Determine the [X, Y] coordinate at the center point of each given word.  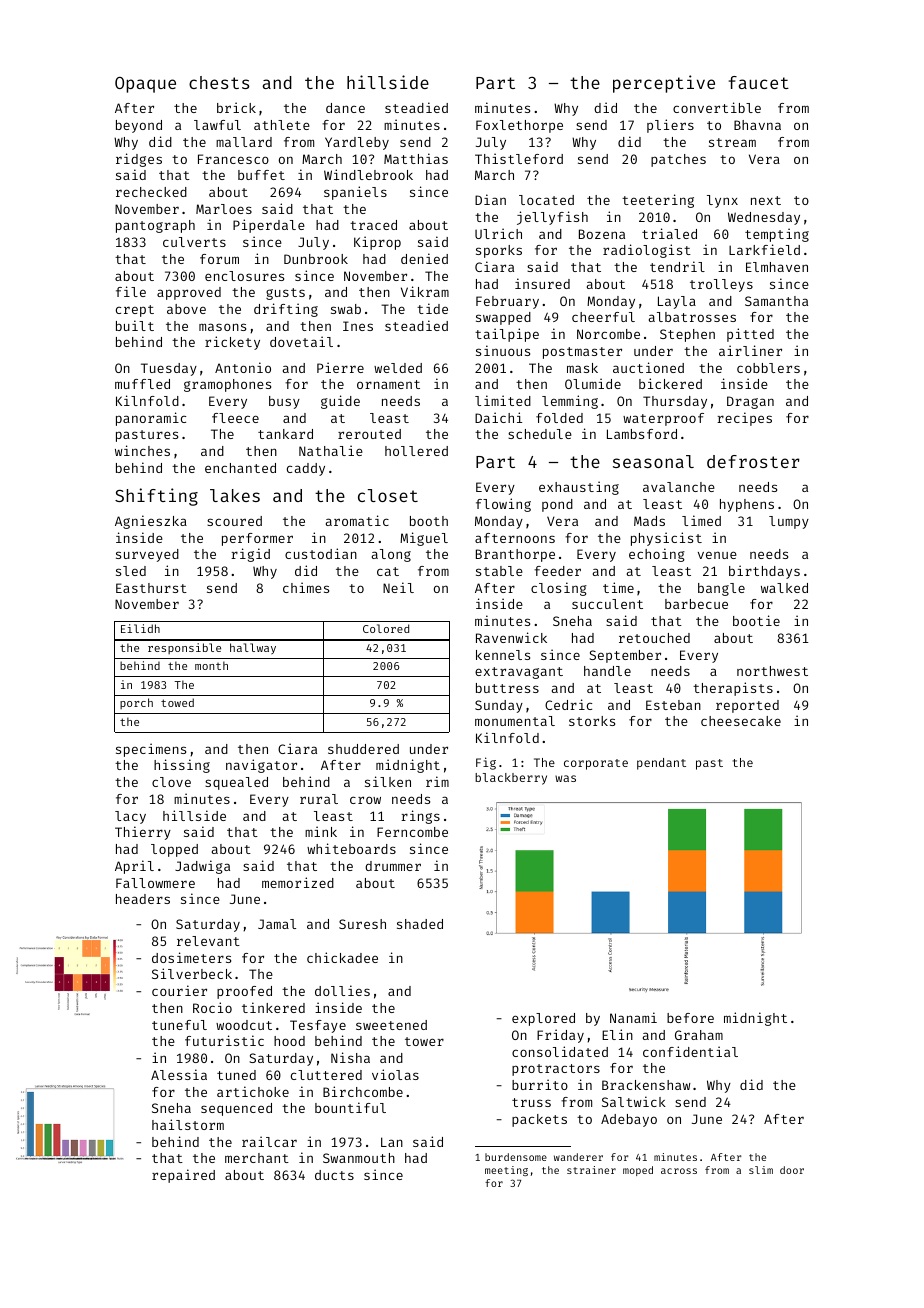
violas [395, 1074]
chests [219, 82]
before [690, 1018]
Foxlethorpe [519, 126]
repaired [183, 1176]
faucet [759, 82]
